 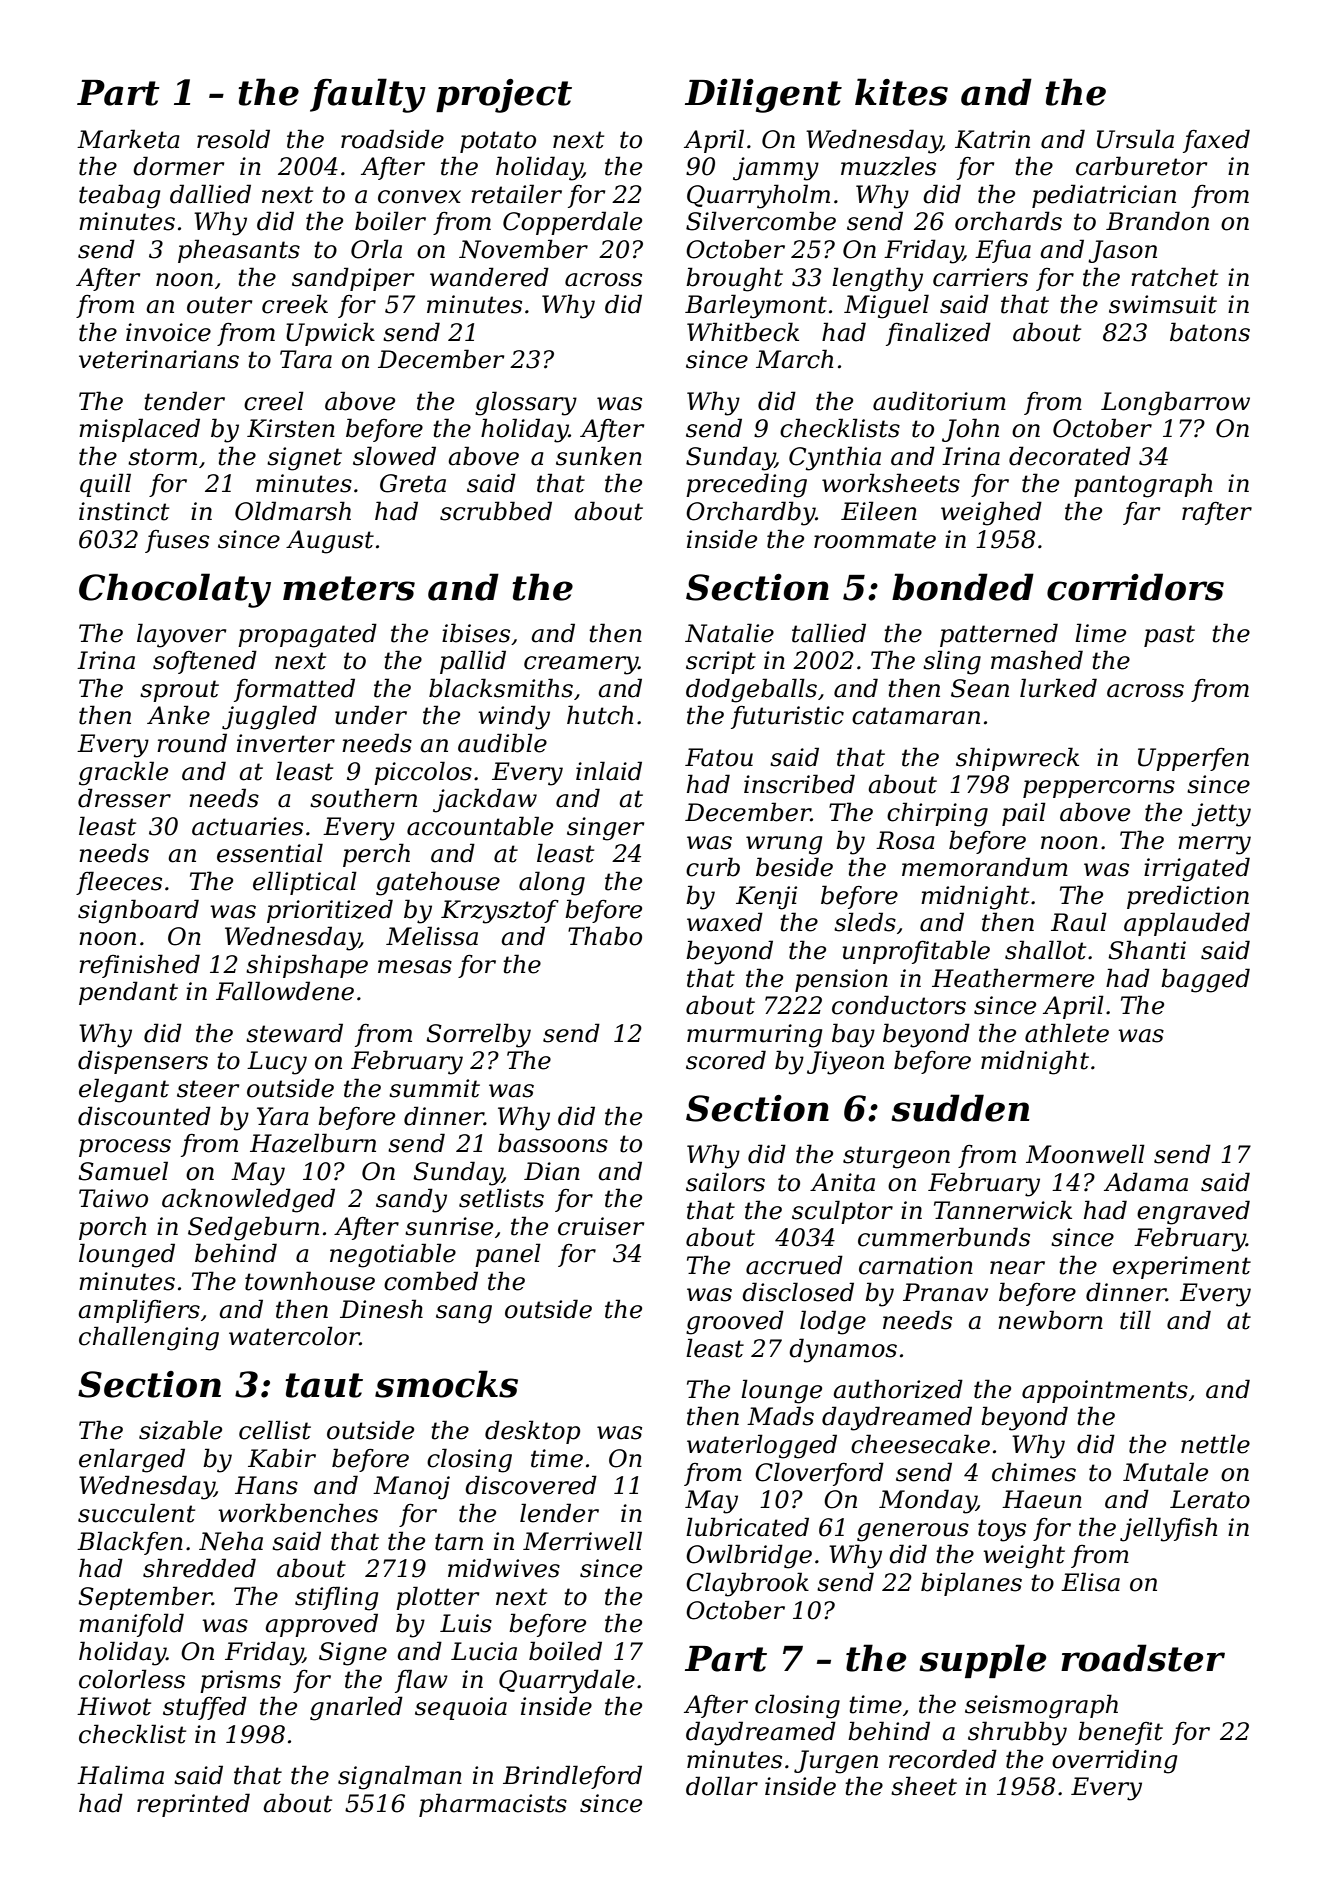 What do you see at coordinates (233, 139) in the image?
I see `resold` at bounding box center [233, 139].
